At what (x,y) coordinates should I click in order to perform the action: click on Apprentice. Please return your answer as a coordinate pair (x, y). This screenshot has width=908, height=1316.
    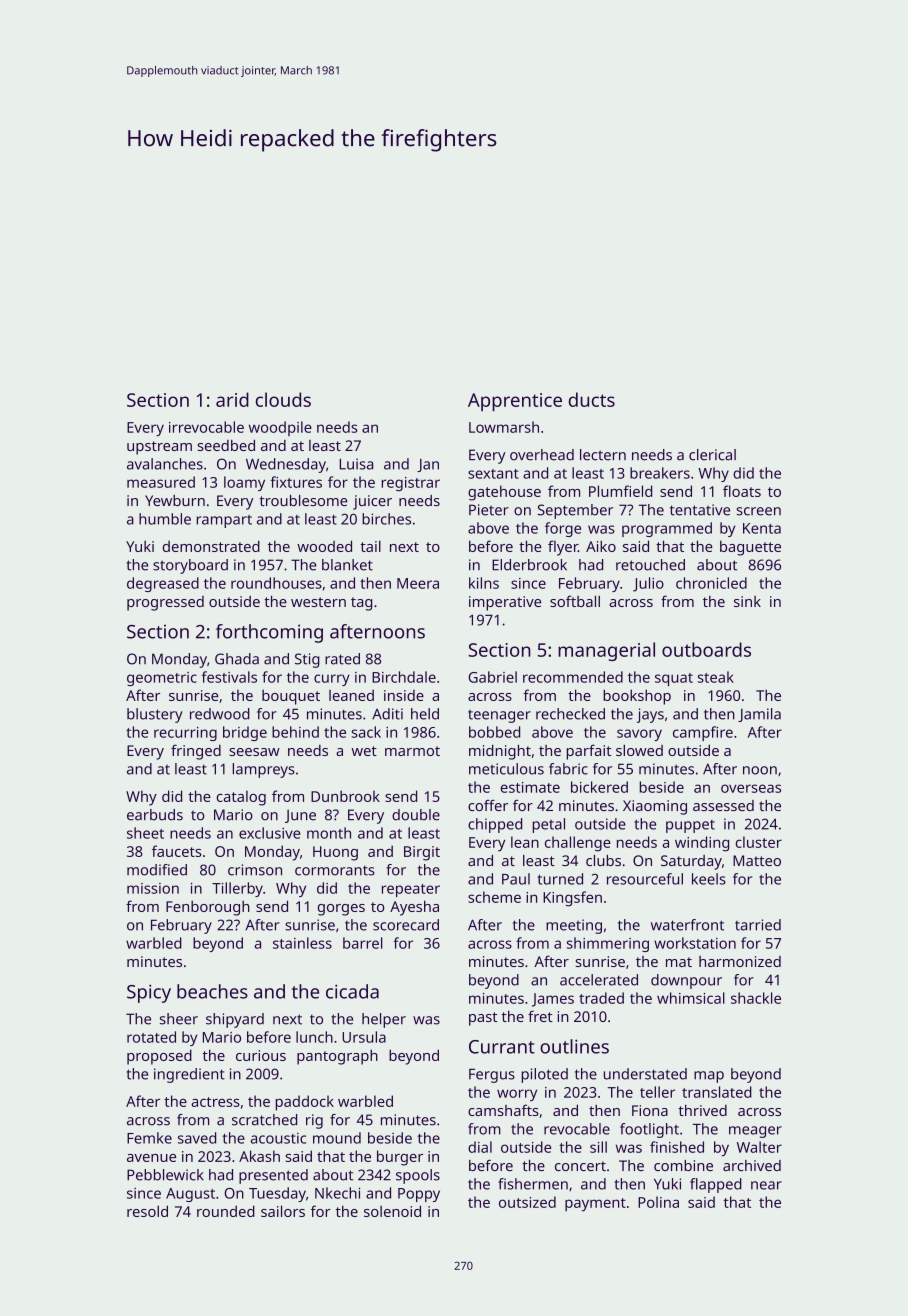
    Looking at the image, I should click on (515, 402).
